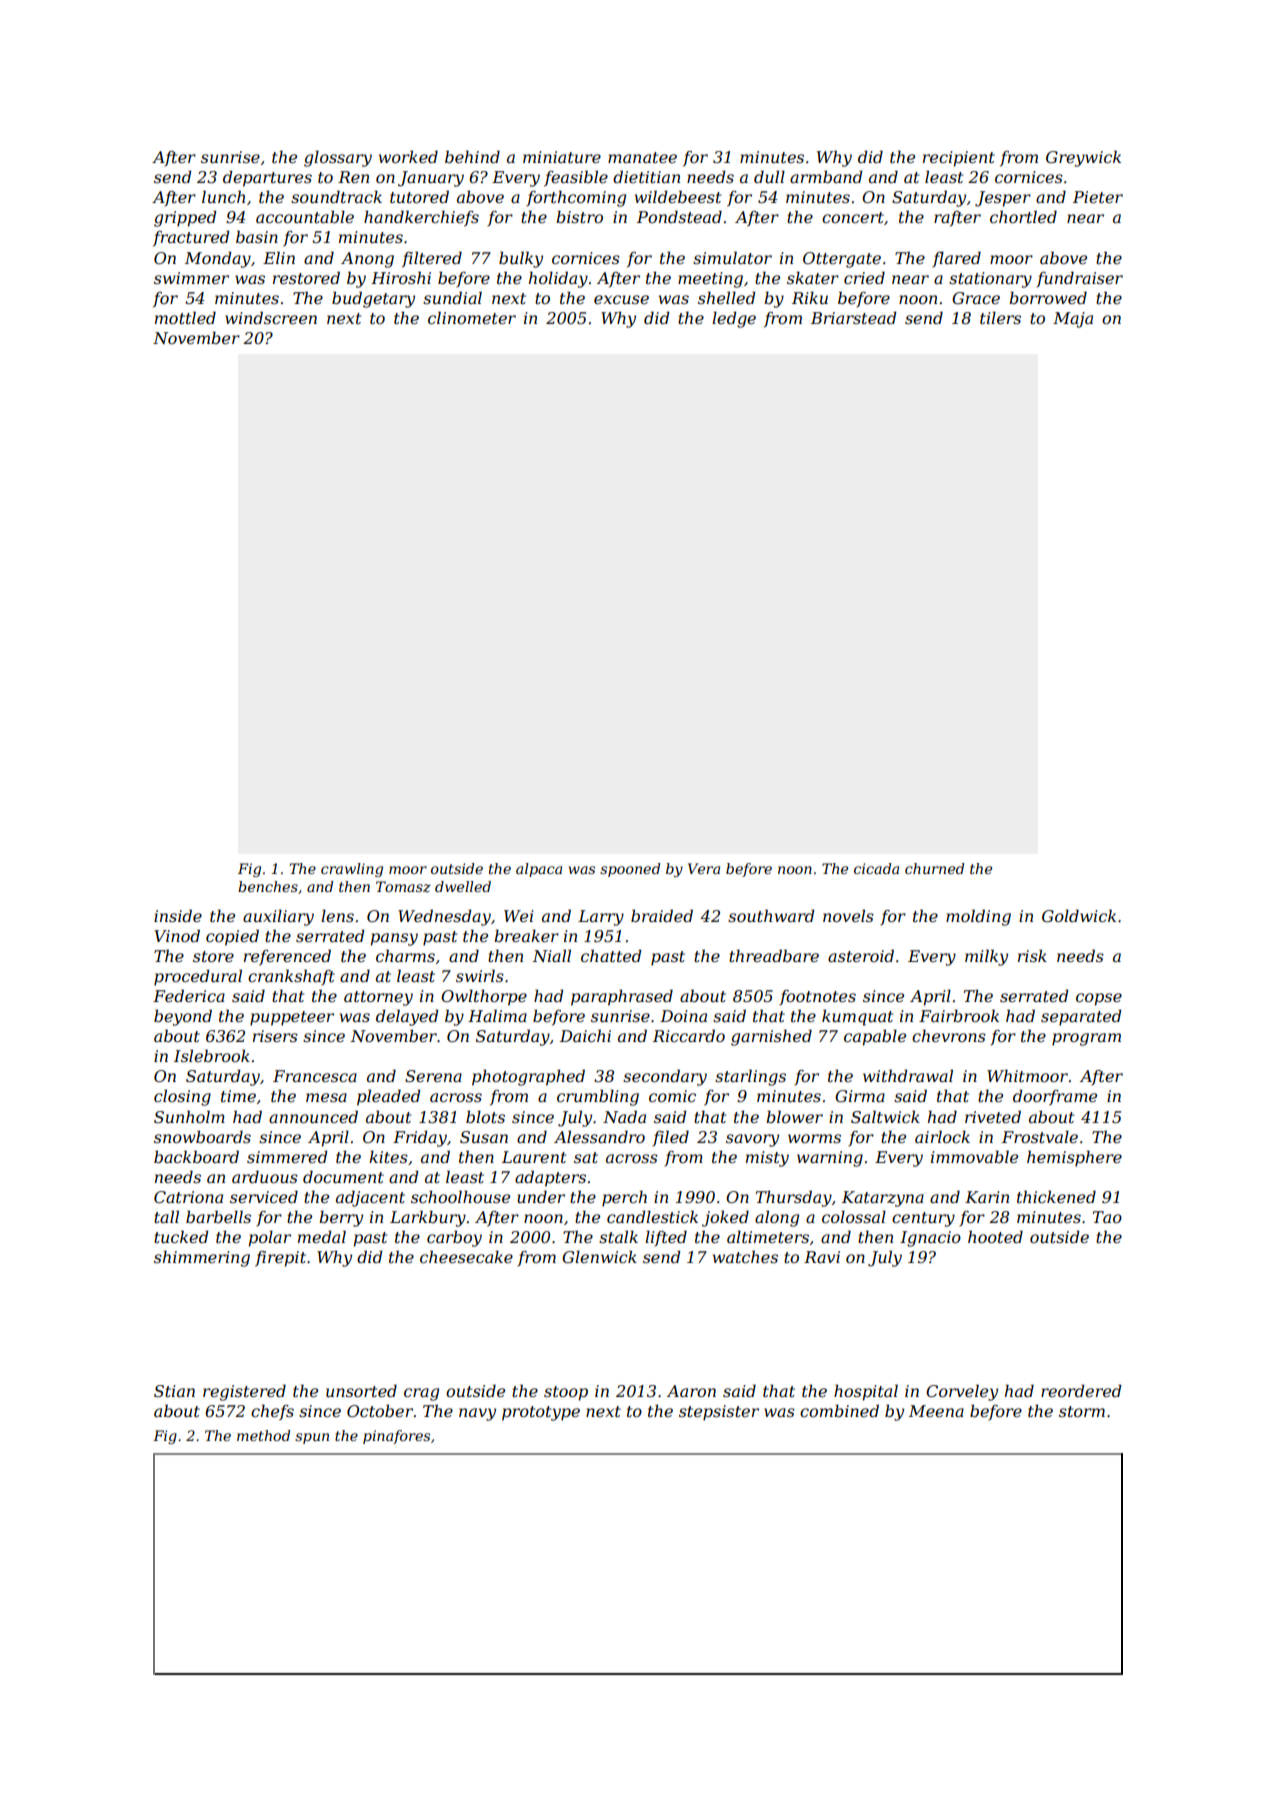 Image resolution: width=1276 pixels, height=1805 pixels. I want to click on manatee, so click(642, 157).
